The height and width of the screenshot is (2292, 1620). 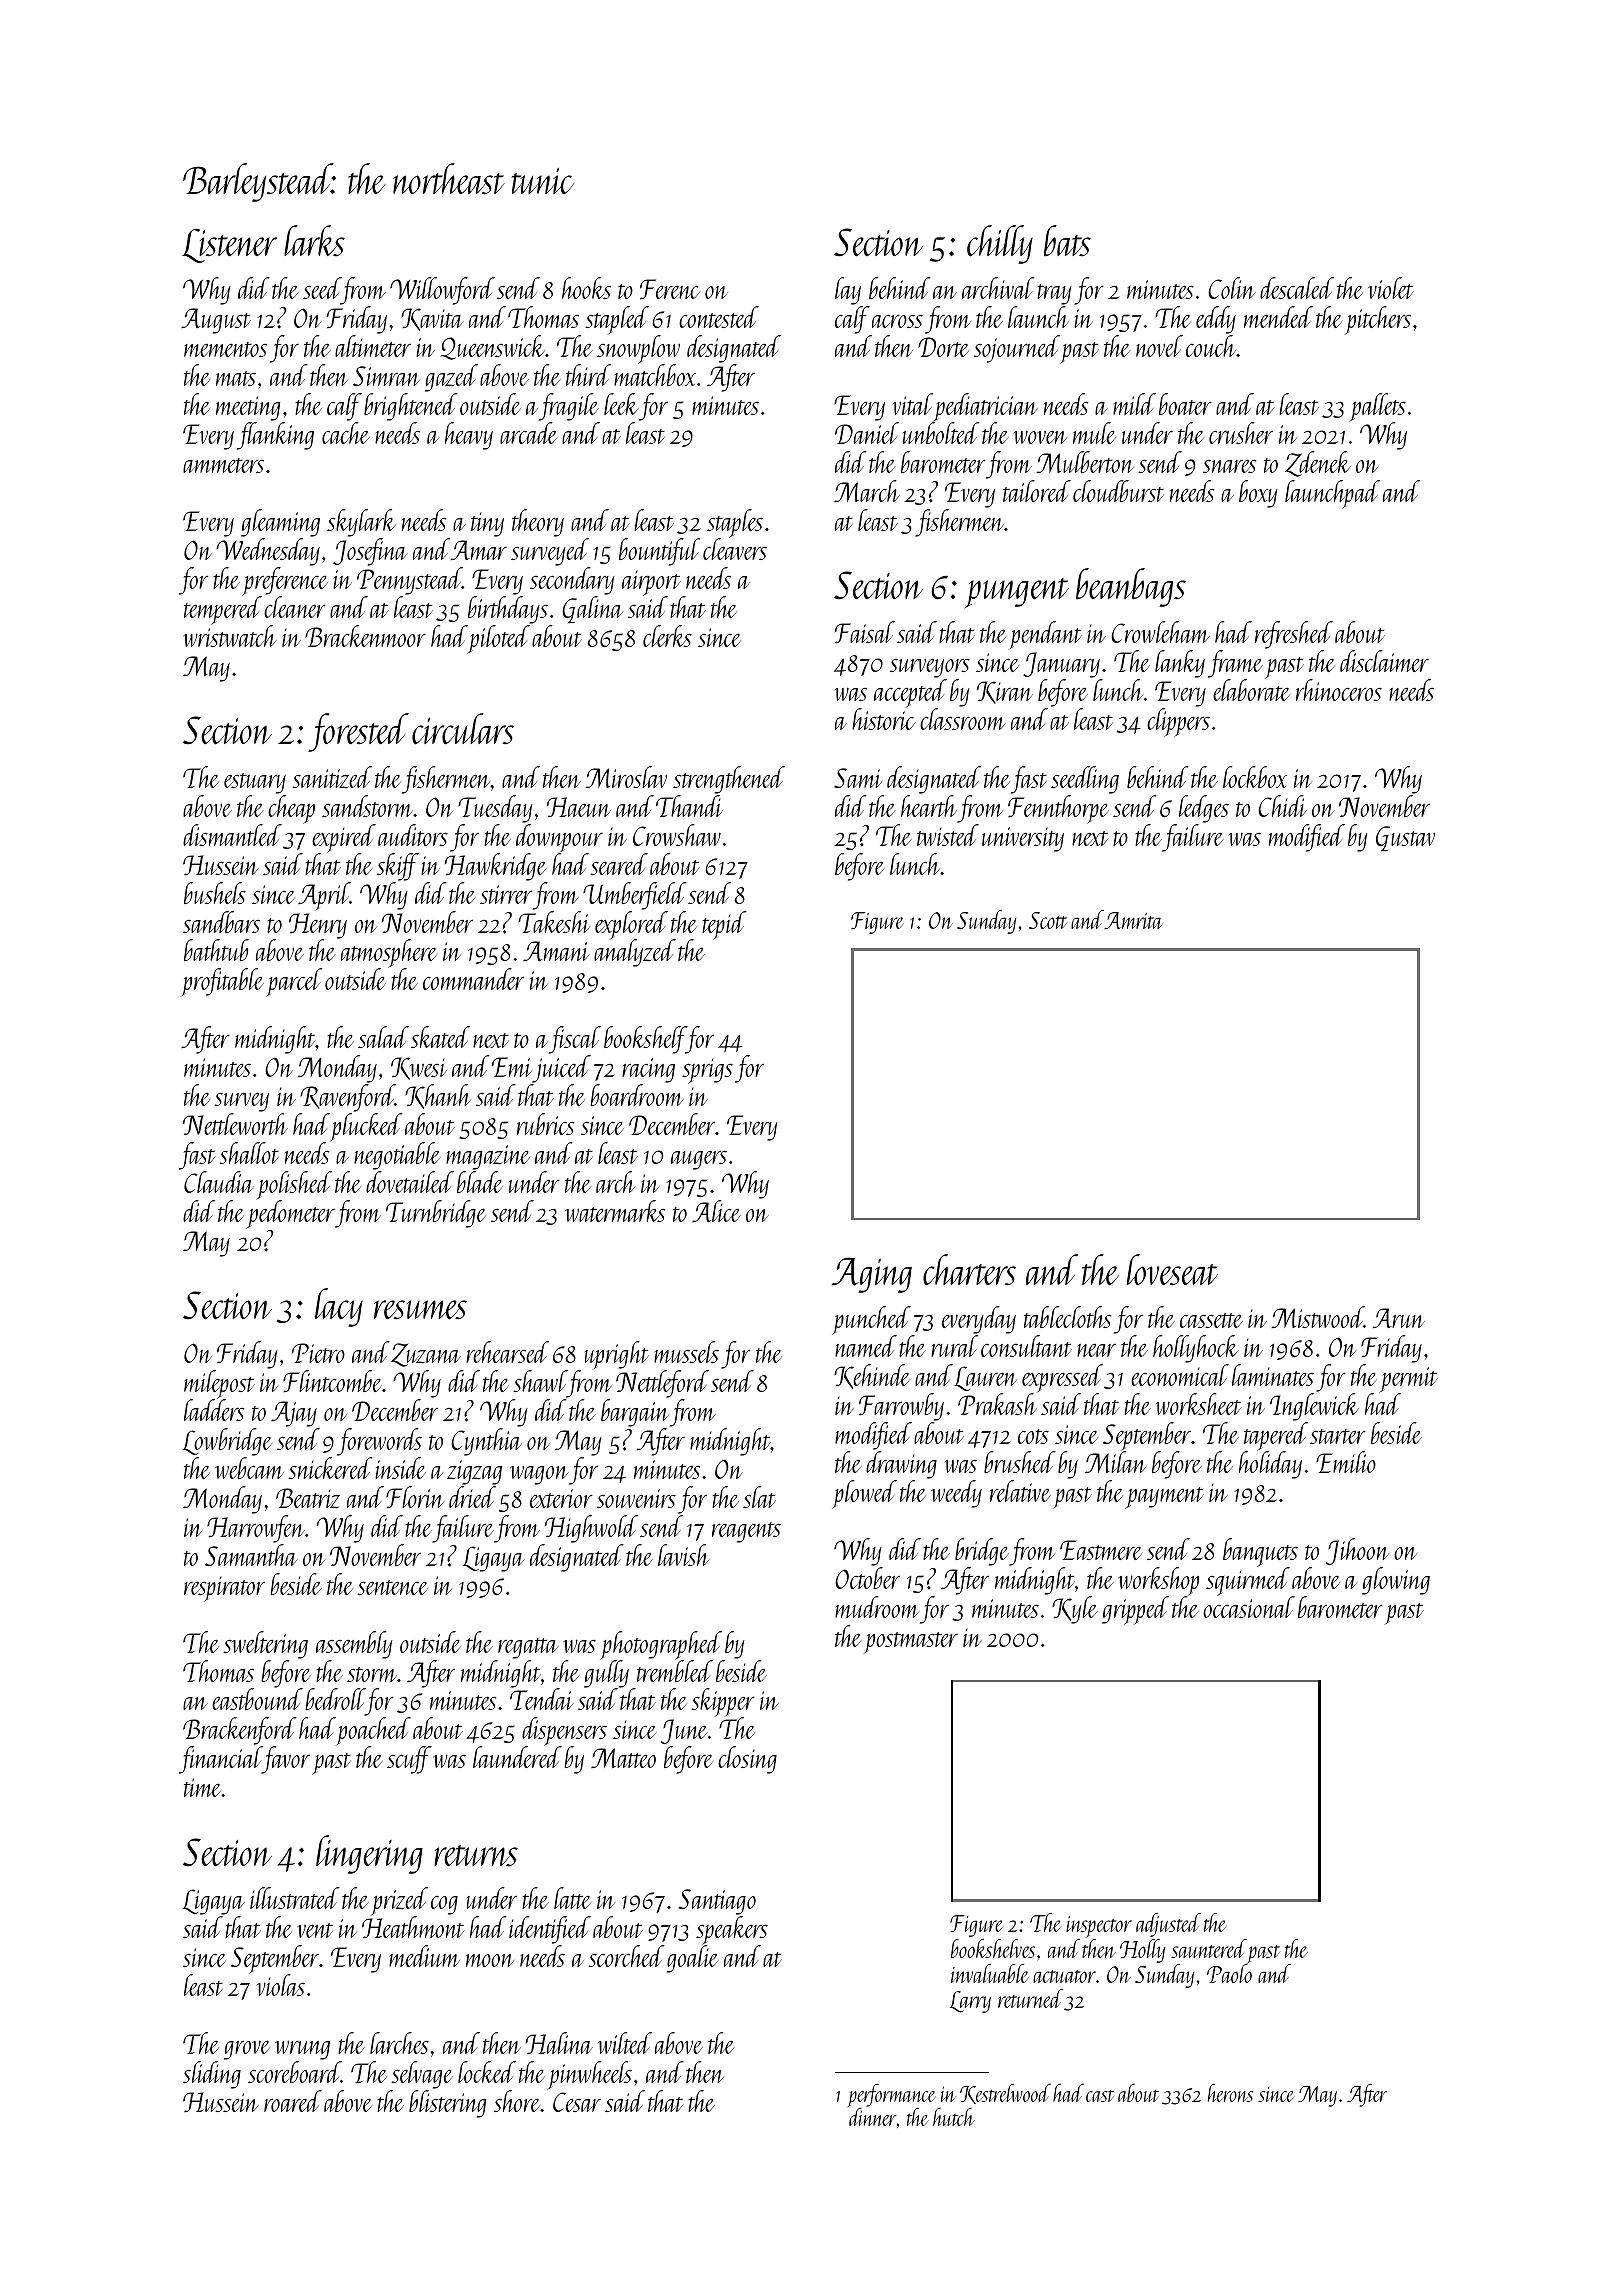 What do you see at coordinates (224, 1589) in the screenshot?
I see `respirator` at bounding box center [224, 1589].
